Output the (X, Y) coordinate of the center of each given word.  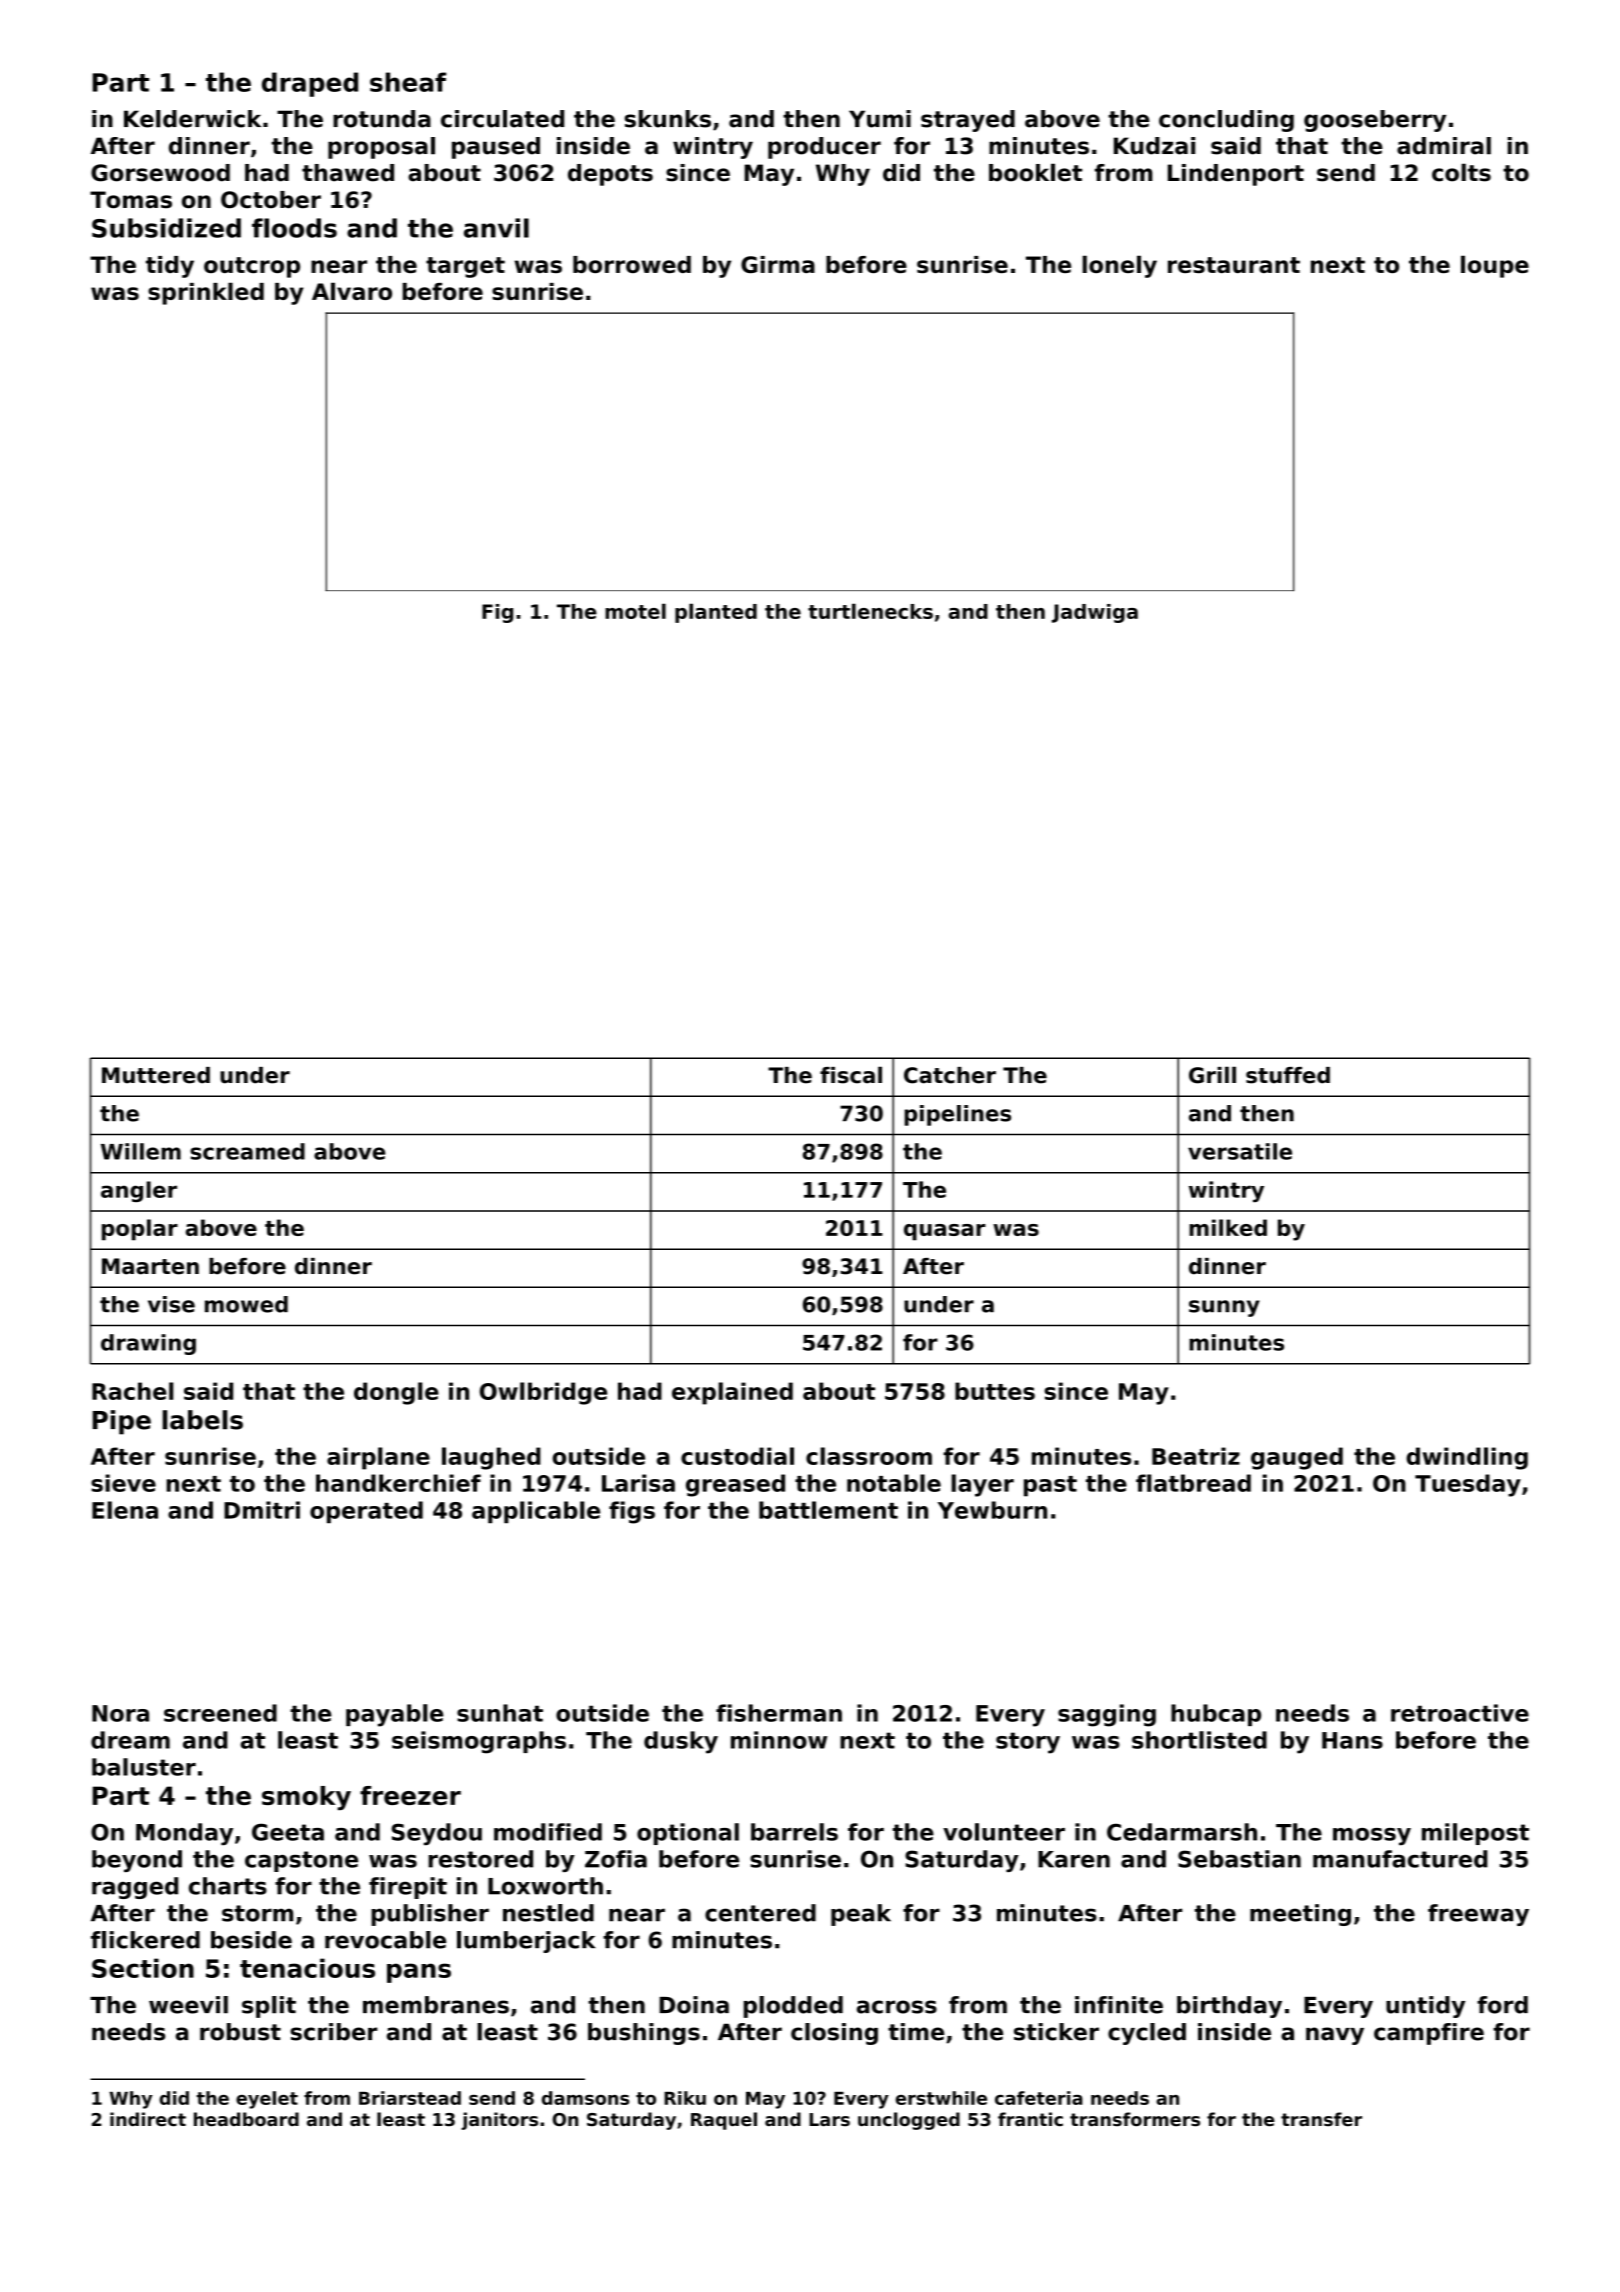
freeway (1478, 1915)
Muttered (156, 1075)
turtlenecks (870, 611)
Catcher (950, 1075)
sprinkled (206, 293)
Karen (1074, 1859)
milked (1228, 1227)
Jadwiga (1095, 613)
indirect (148, 2119)
